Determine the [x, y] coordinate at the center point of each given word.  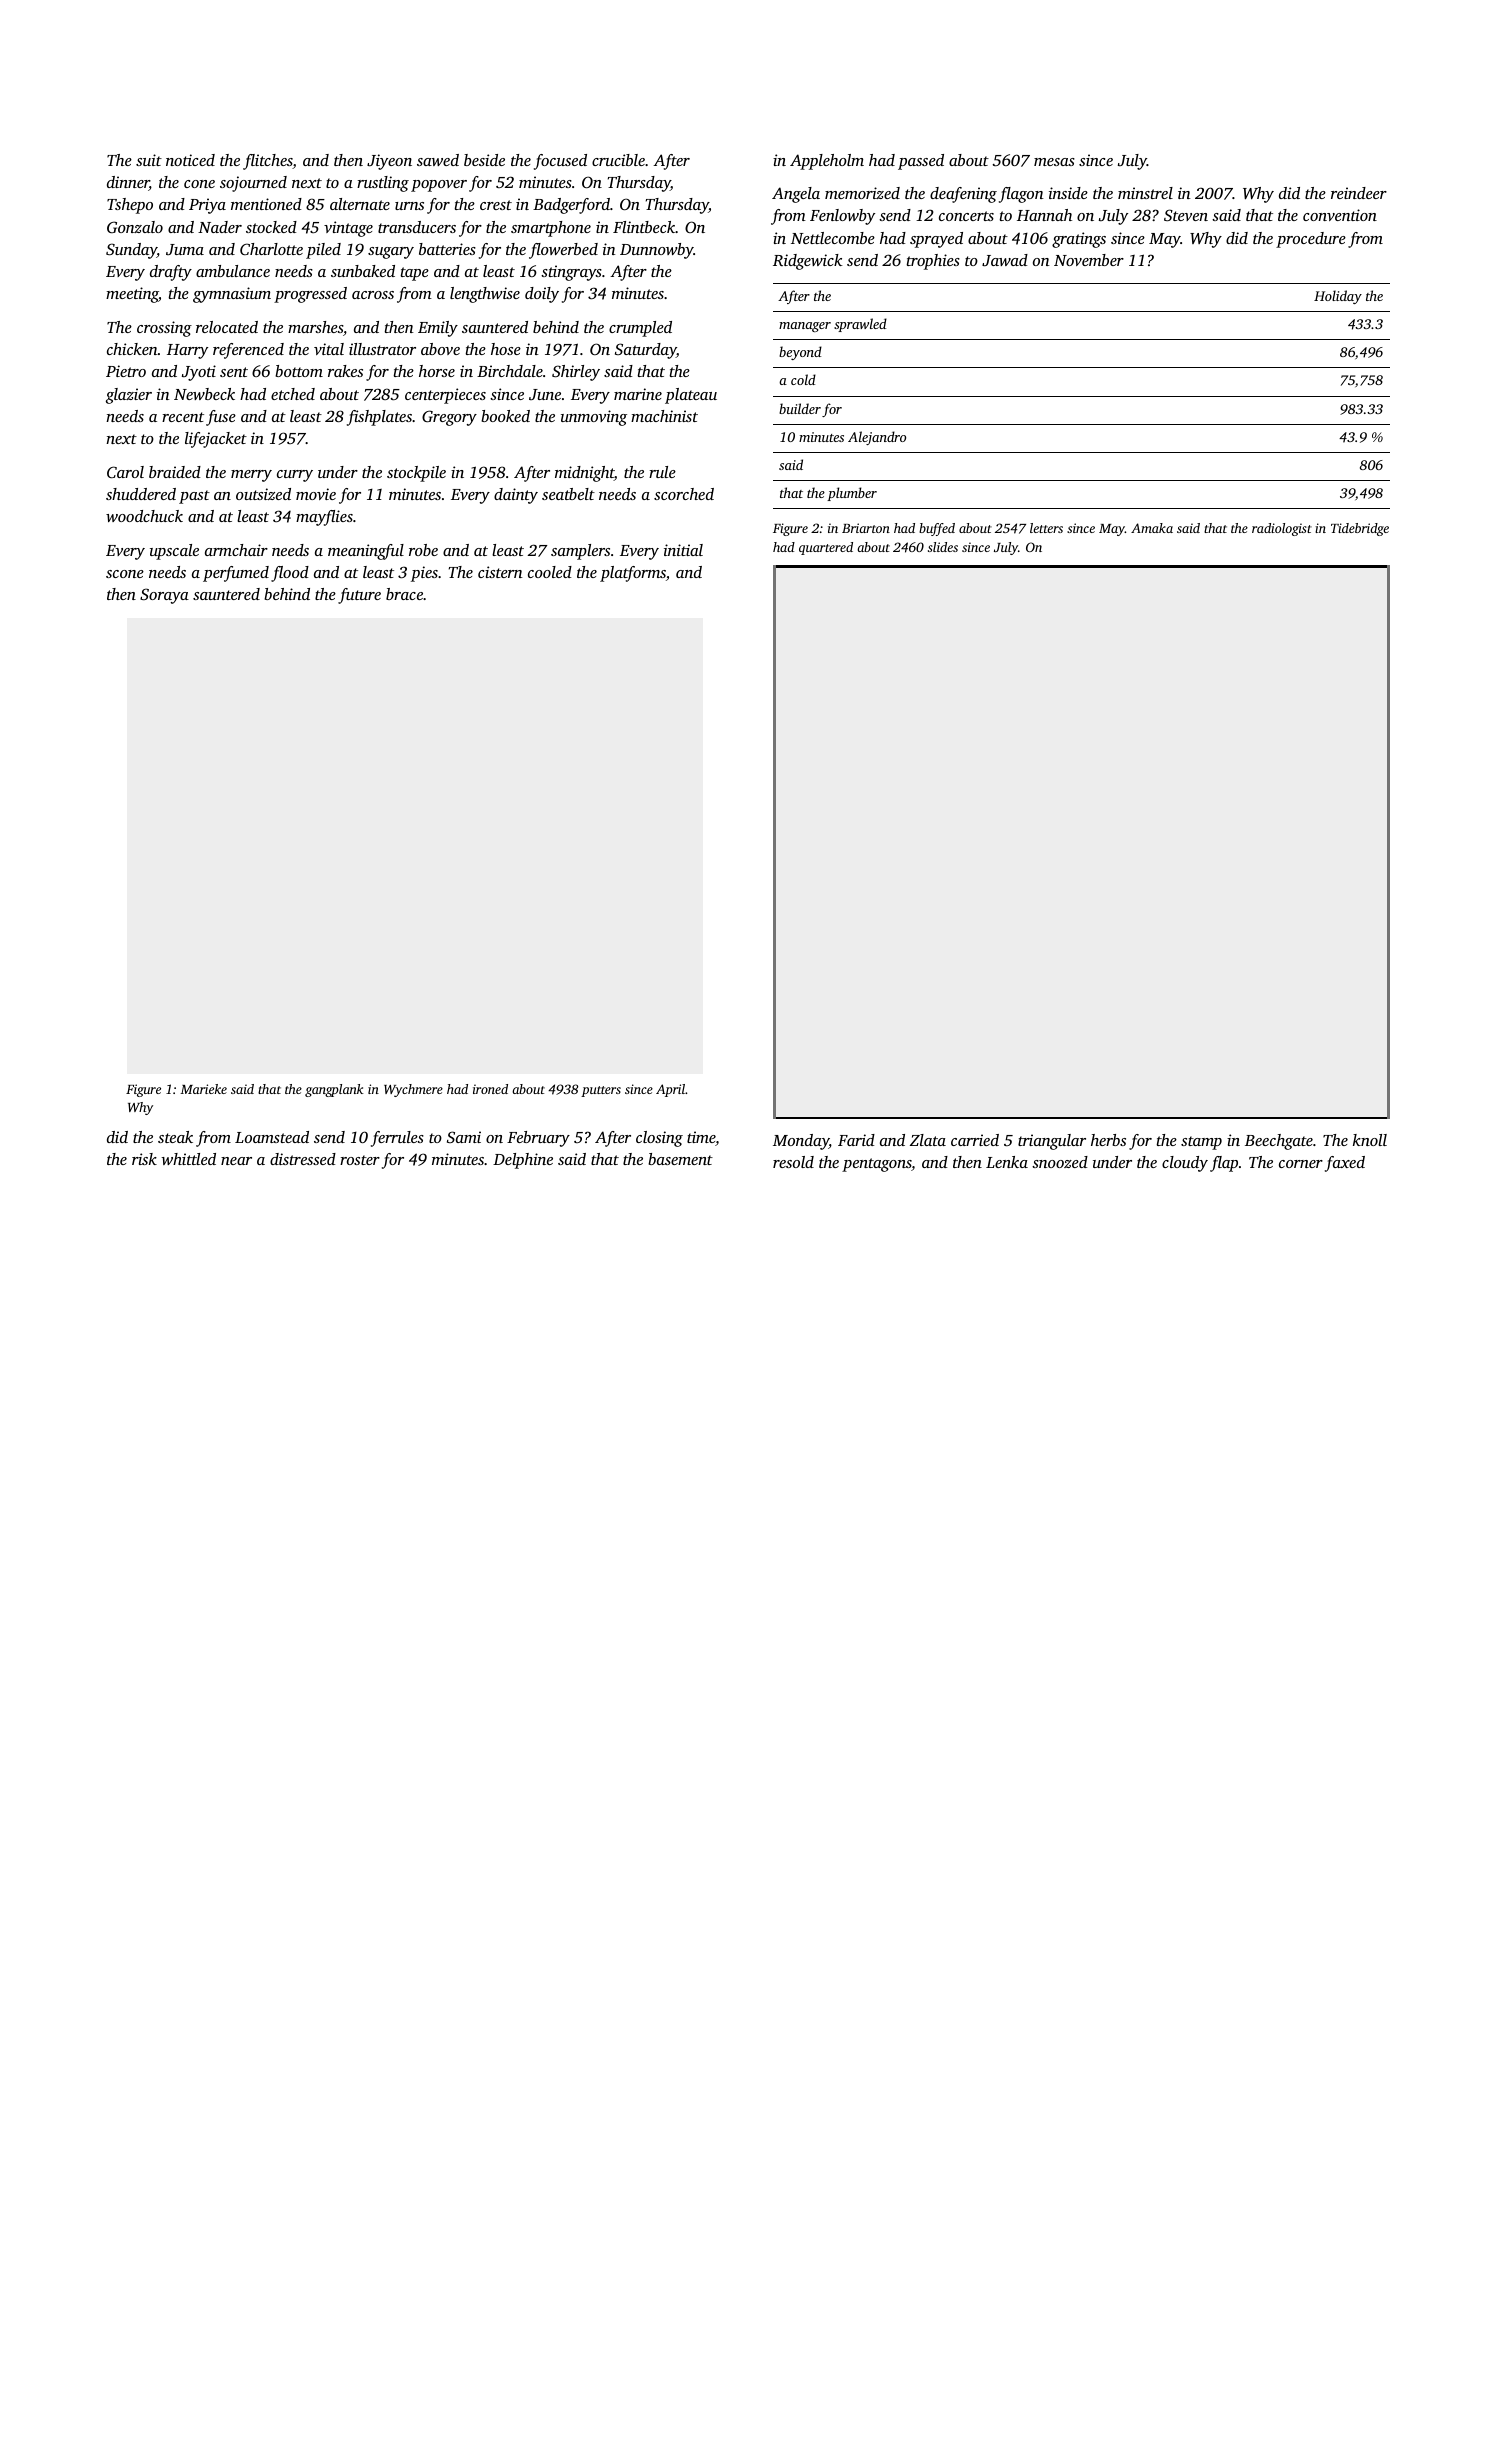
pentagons [877, 1165]
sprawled [860, 325]
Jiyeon [389, 162]
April [670, 1090]
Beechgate [1279, 1142]
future [359, 596]
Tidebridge [1360, 529]
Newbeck [204, 394]
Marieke [203, 1089]
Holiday [1338, 297]
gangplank [334, 1090]
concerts [966, 216]
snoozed [1060, 1162]
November [1089, 260]
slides [943, 547]
